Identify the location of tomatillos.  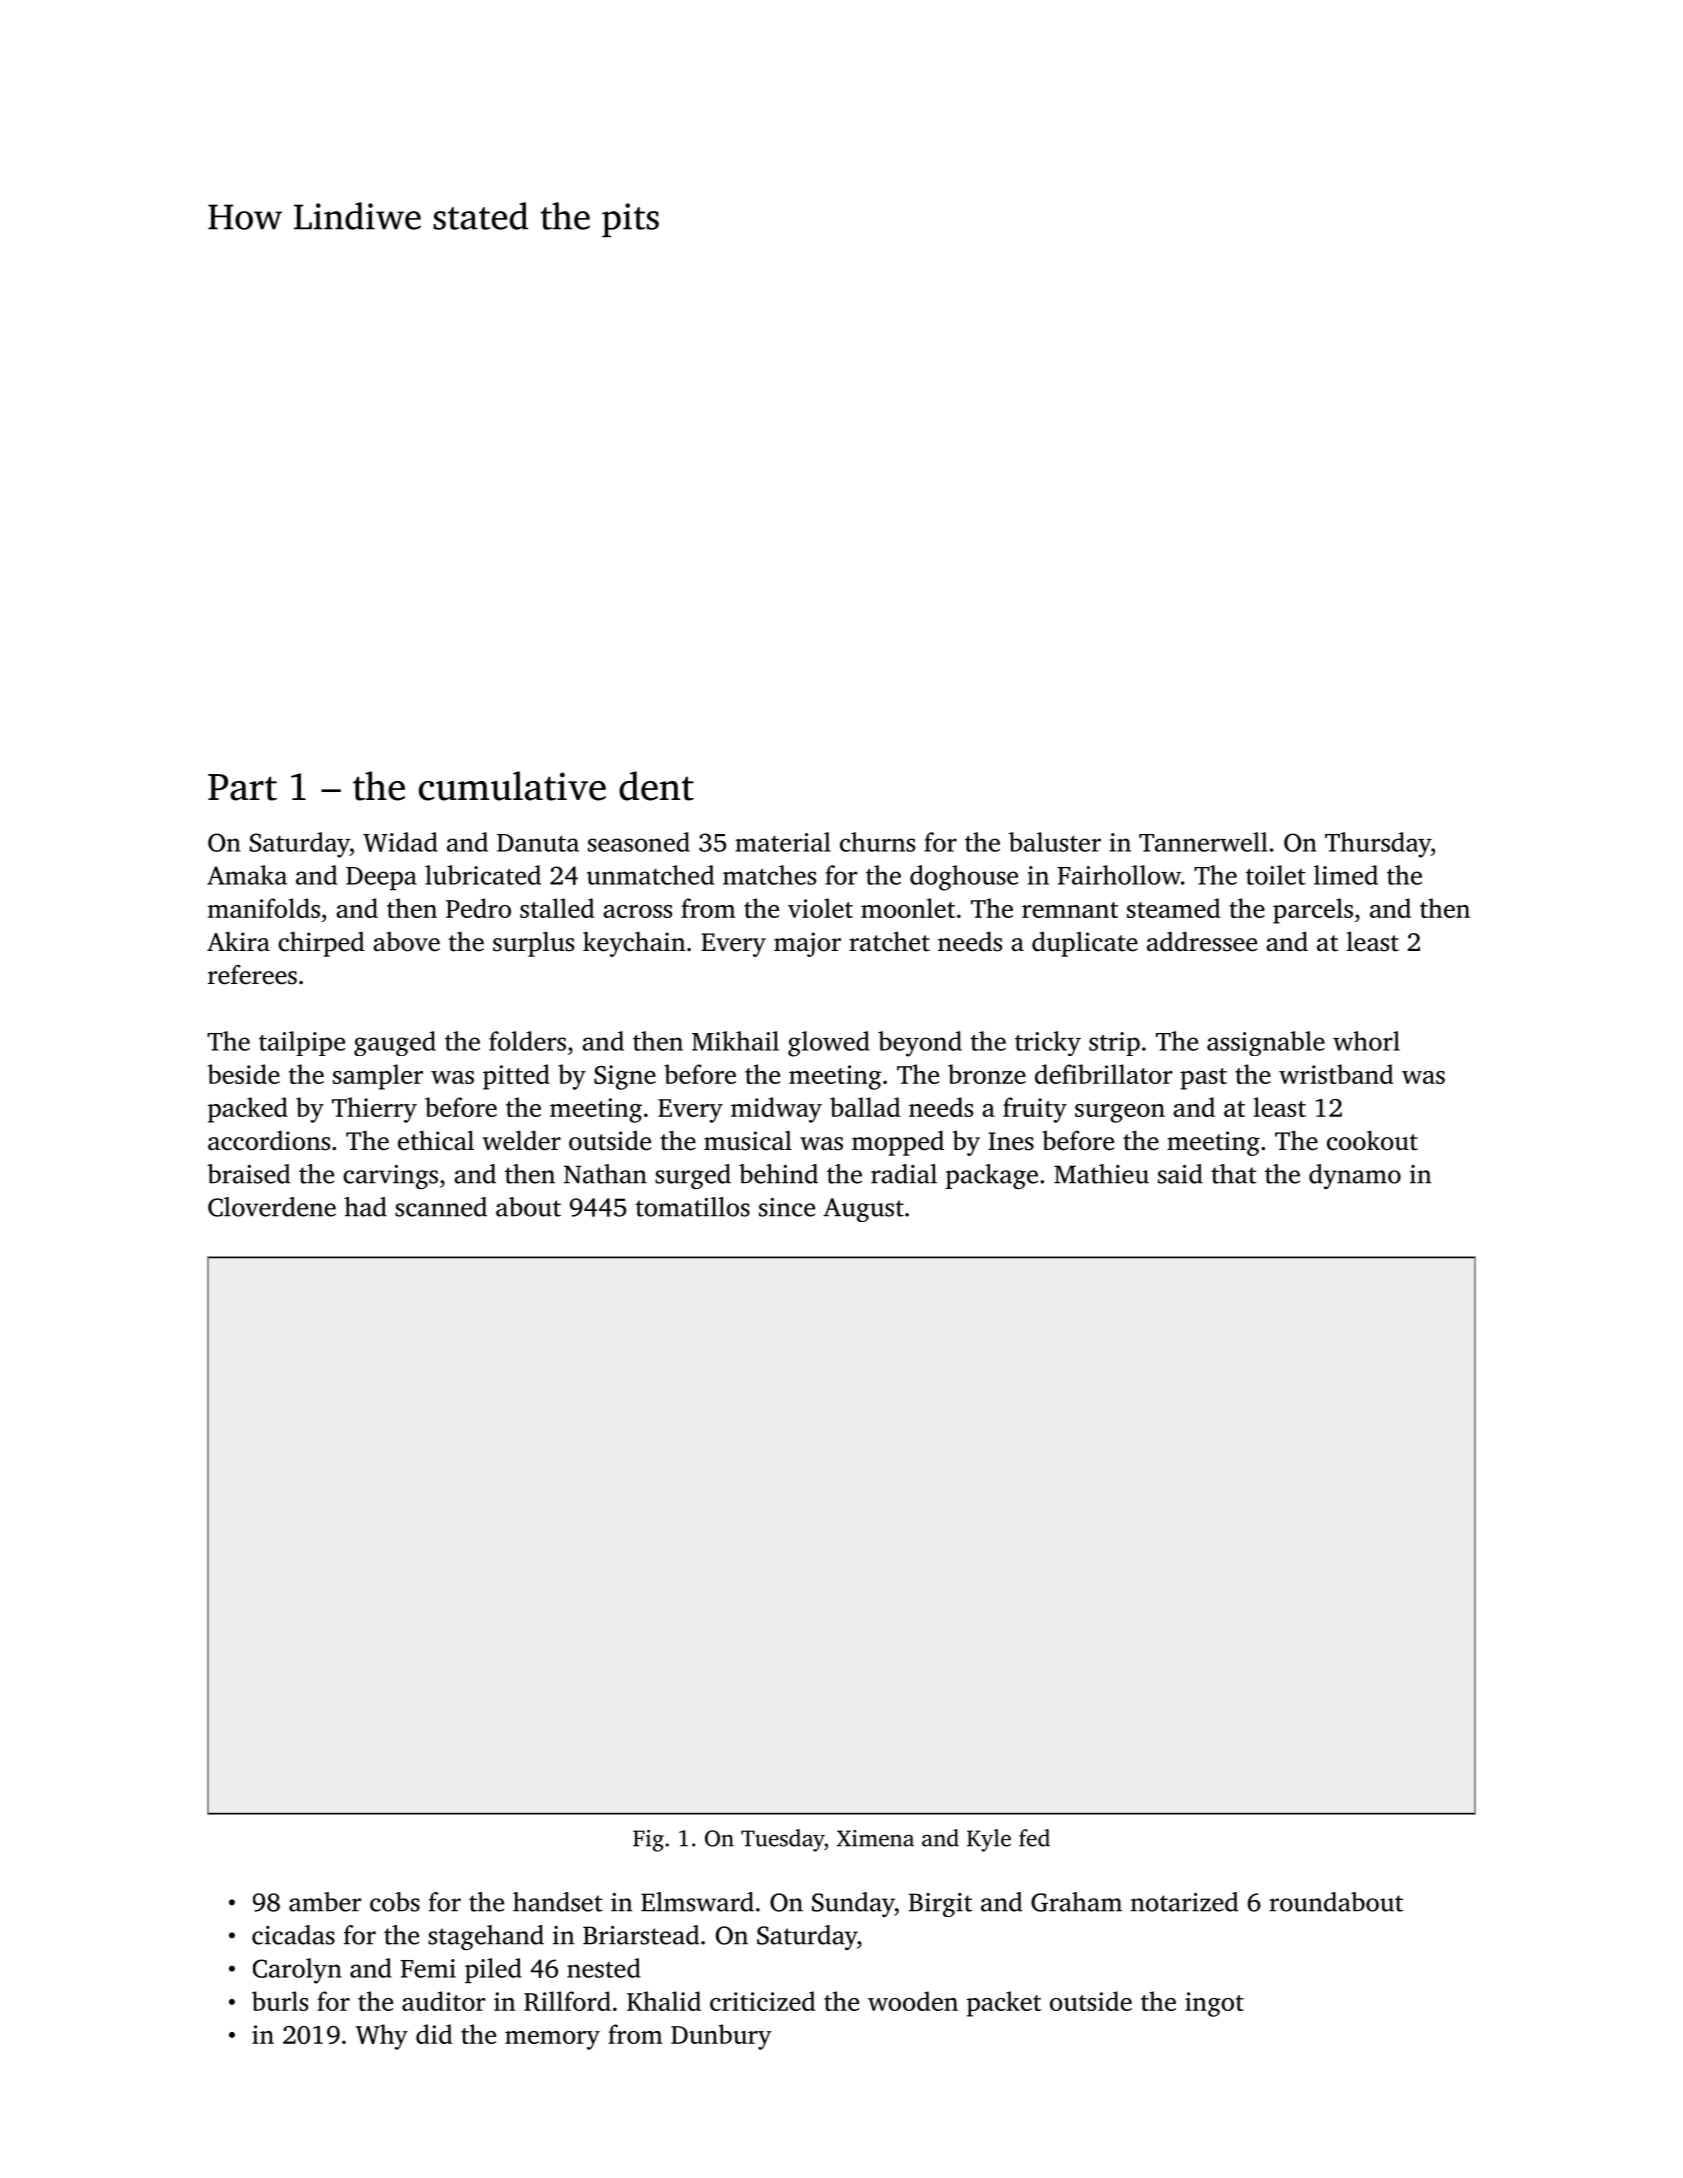
(692, 1207).
